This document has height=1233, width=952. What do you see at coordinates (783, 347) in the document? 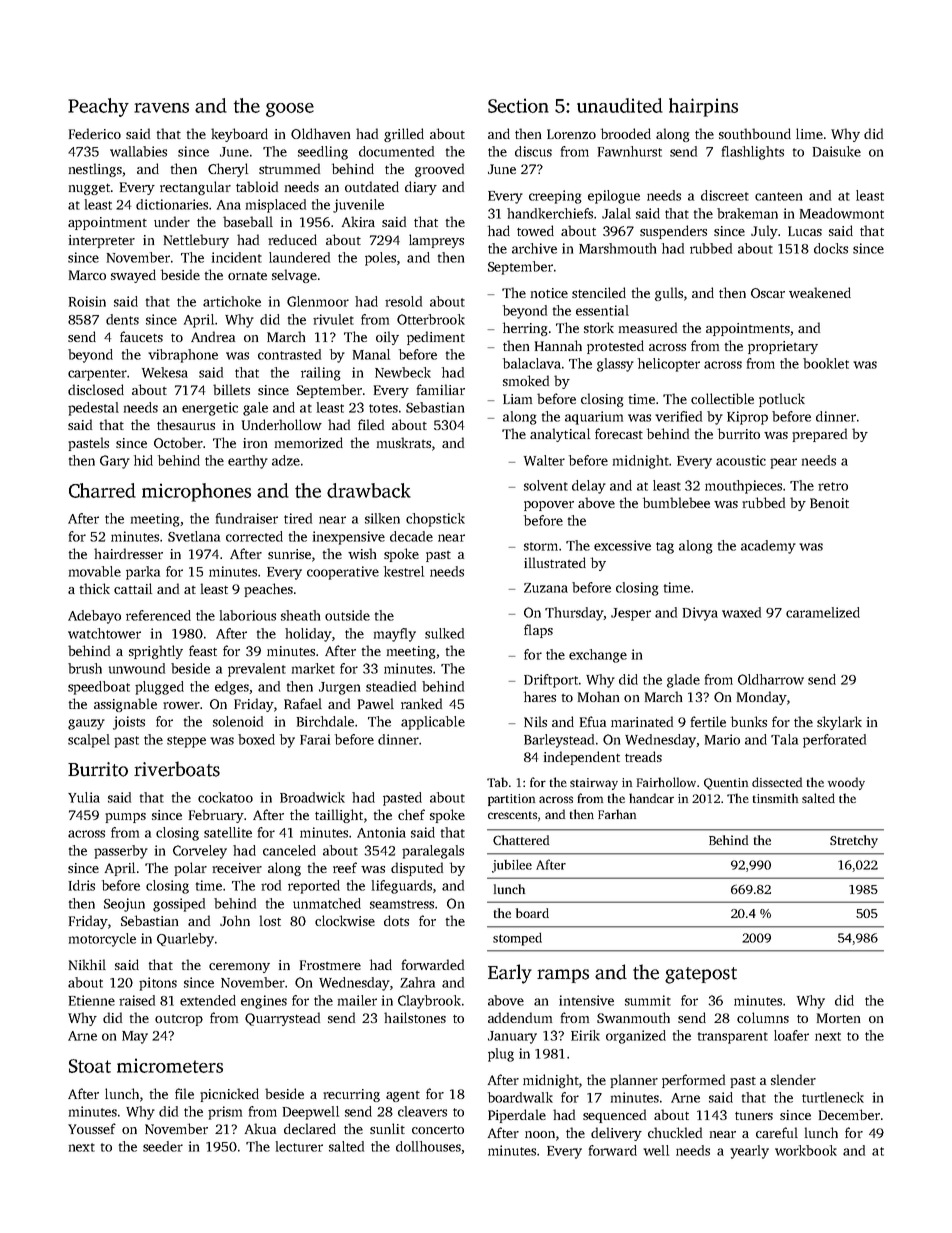
I see `proprietary` at bounding box center [783, 347].
